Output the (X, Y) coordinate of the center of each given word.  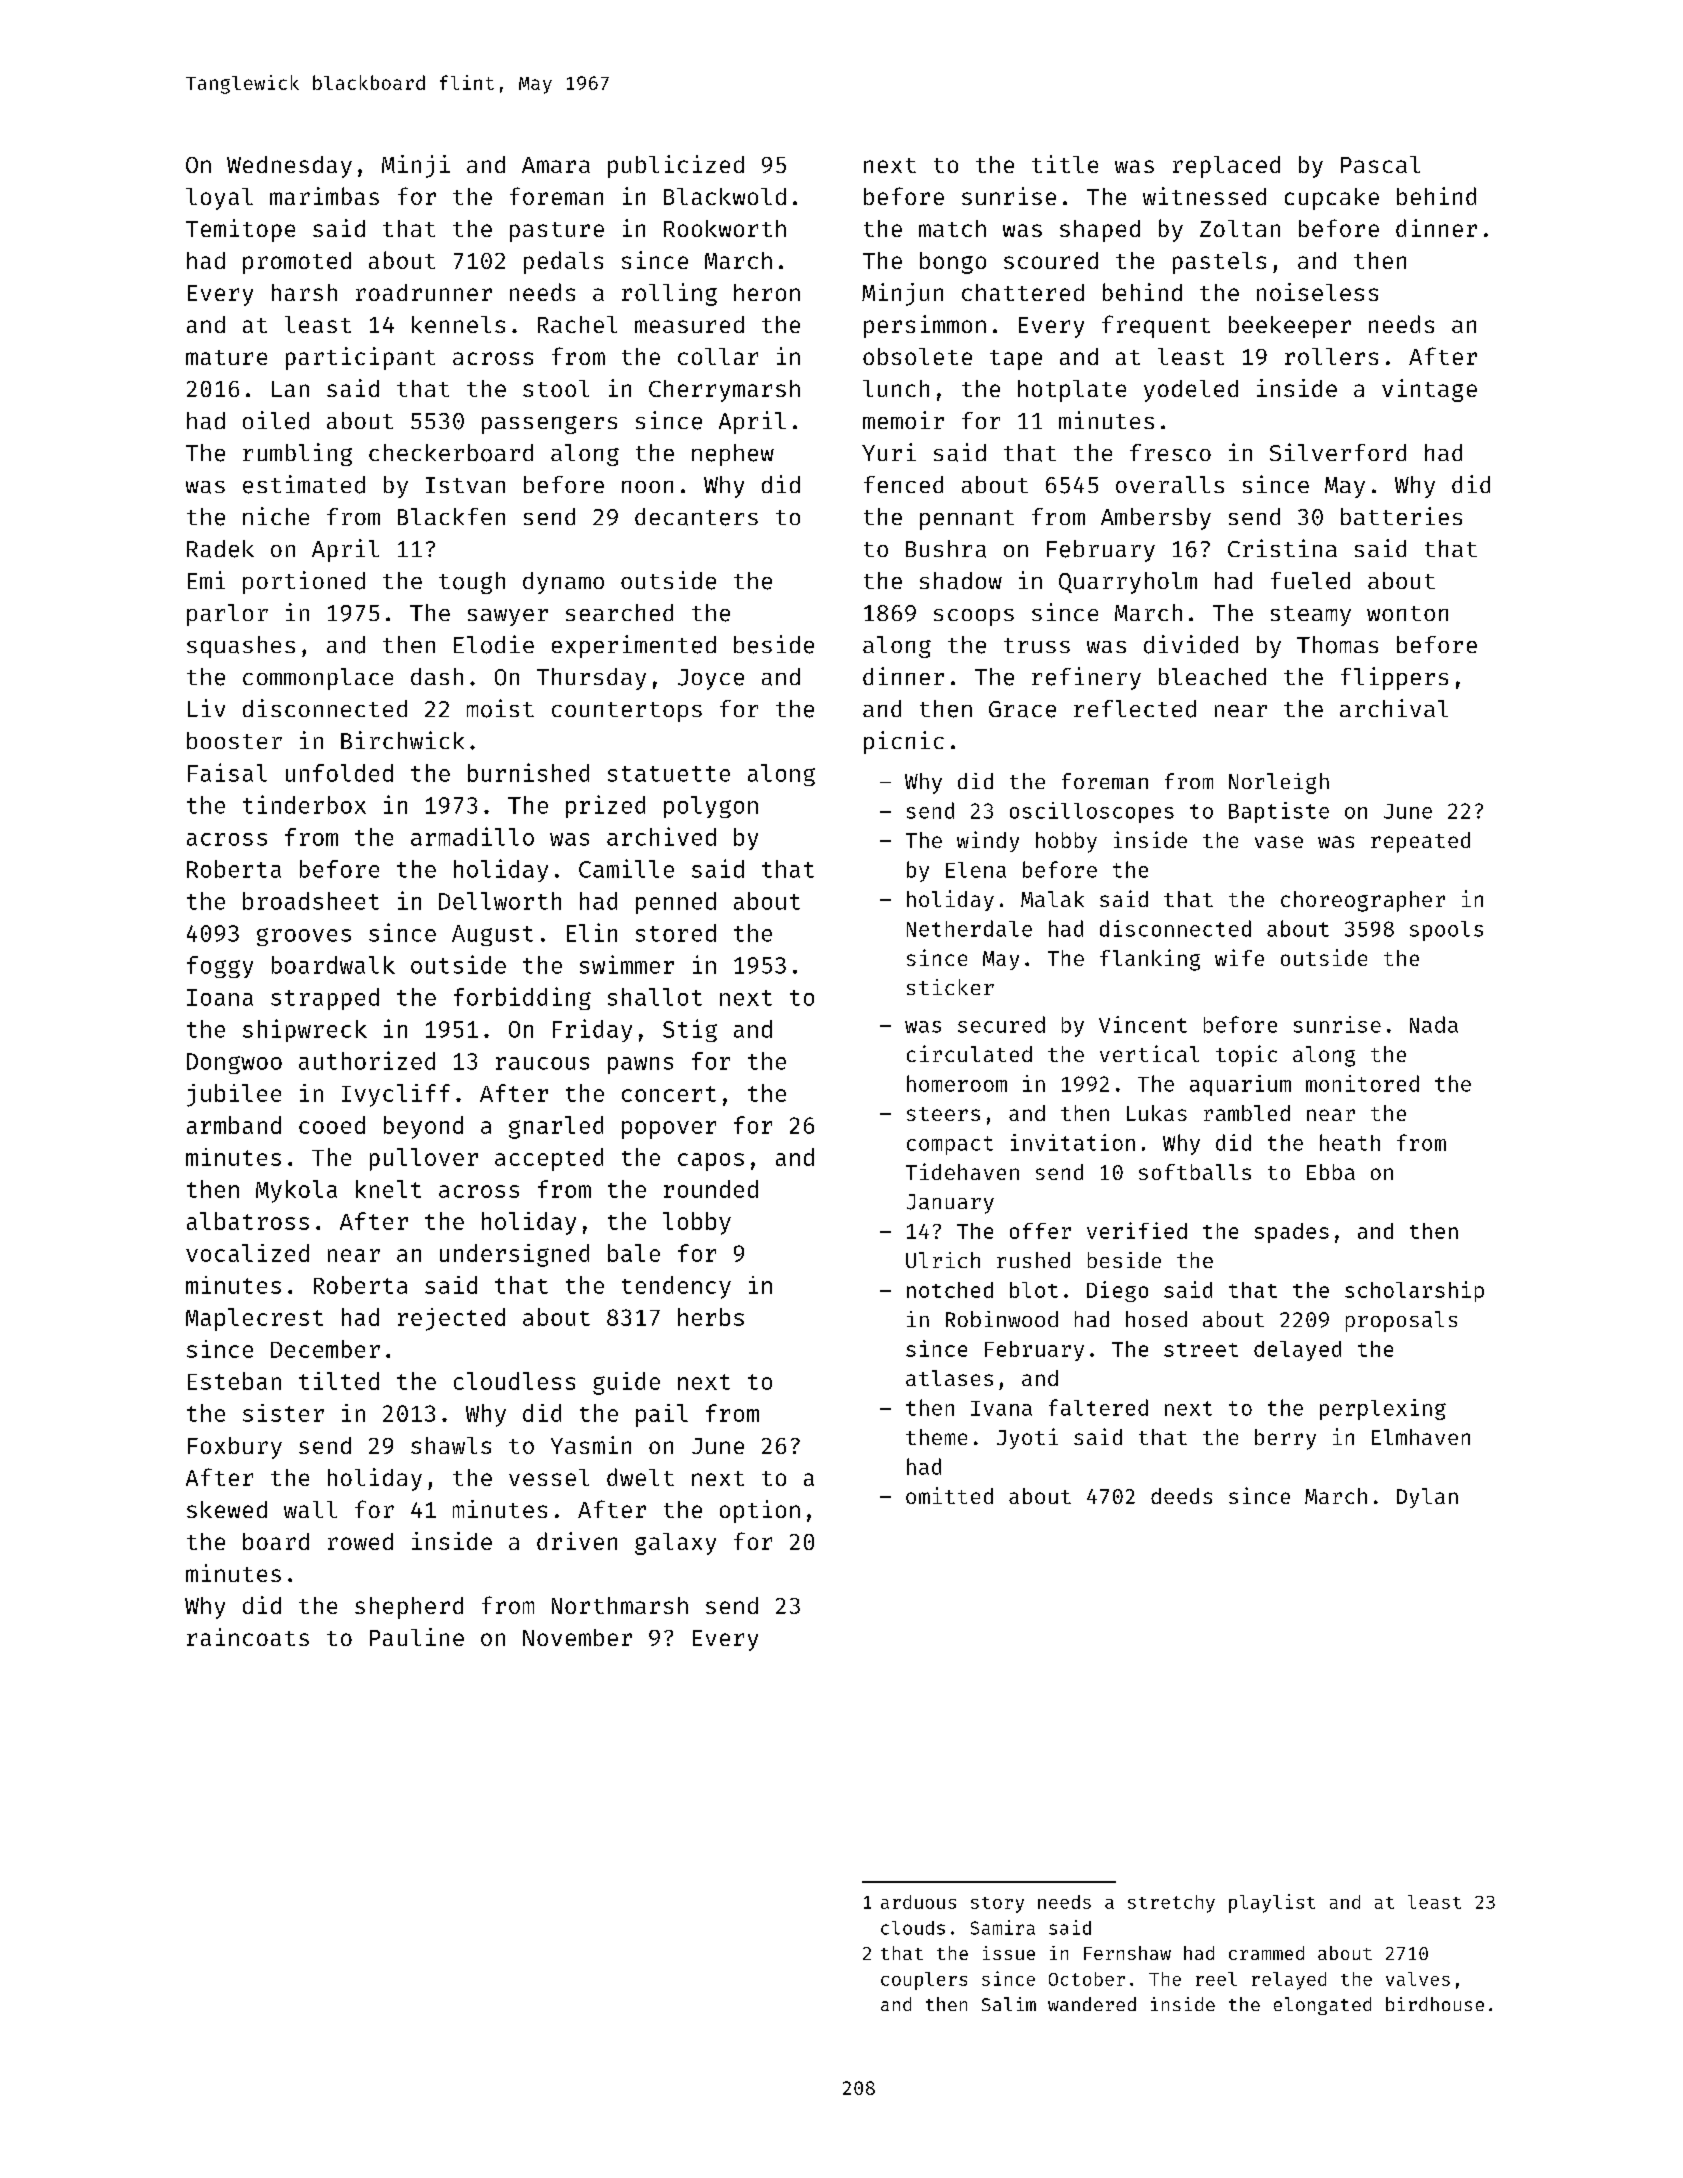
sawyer (508, 617)
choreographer (1363, 901)
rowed (360, 1541)
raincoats (248, 1637)
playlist (1272, 1903)
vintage (1429, 390)
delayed (1297, 1351)
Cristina (1282, 548)
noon (647, 487)
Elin (592, 932)
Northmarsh (620, 1605)
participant (360, 358)
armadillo (472, 836)
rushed (1033, 1260)
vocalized (247, 1253)
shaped (1100, 231)
